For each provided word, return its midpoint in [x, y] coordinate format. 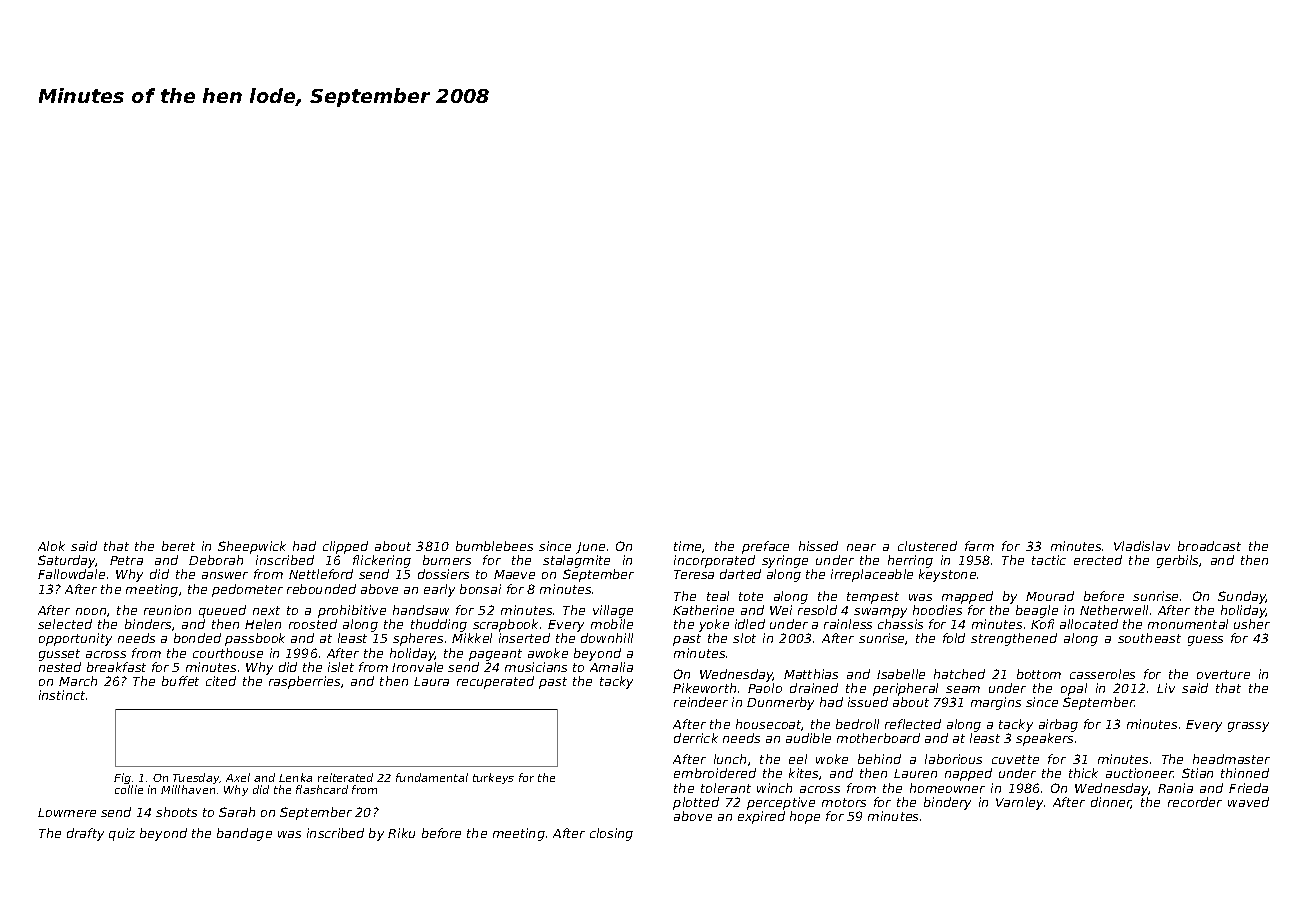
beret [178, 546]
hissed [818, 546]
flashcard [322, 789]
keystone [947, 575]
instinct [62, 695]
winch [774, 788]
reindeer [701, 702]
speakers [1044, 739]
